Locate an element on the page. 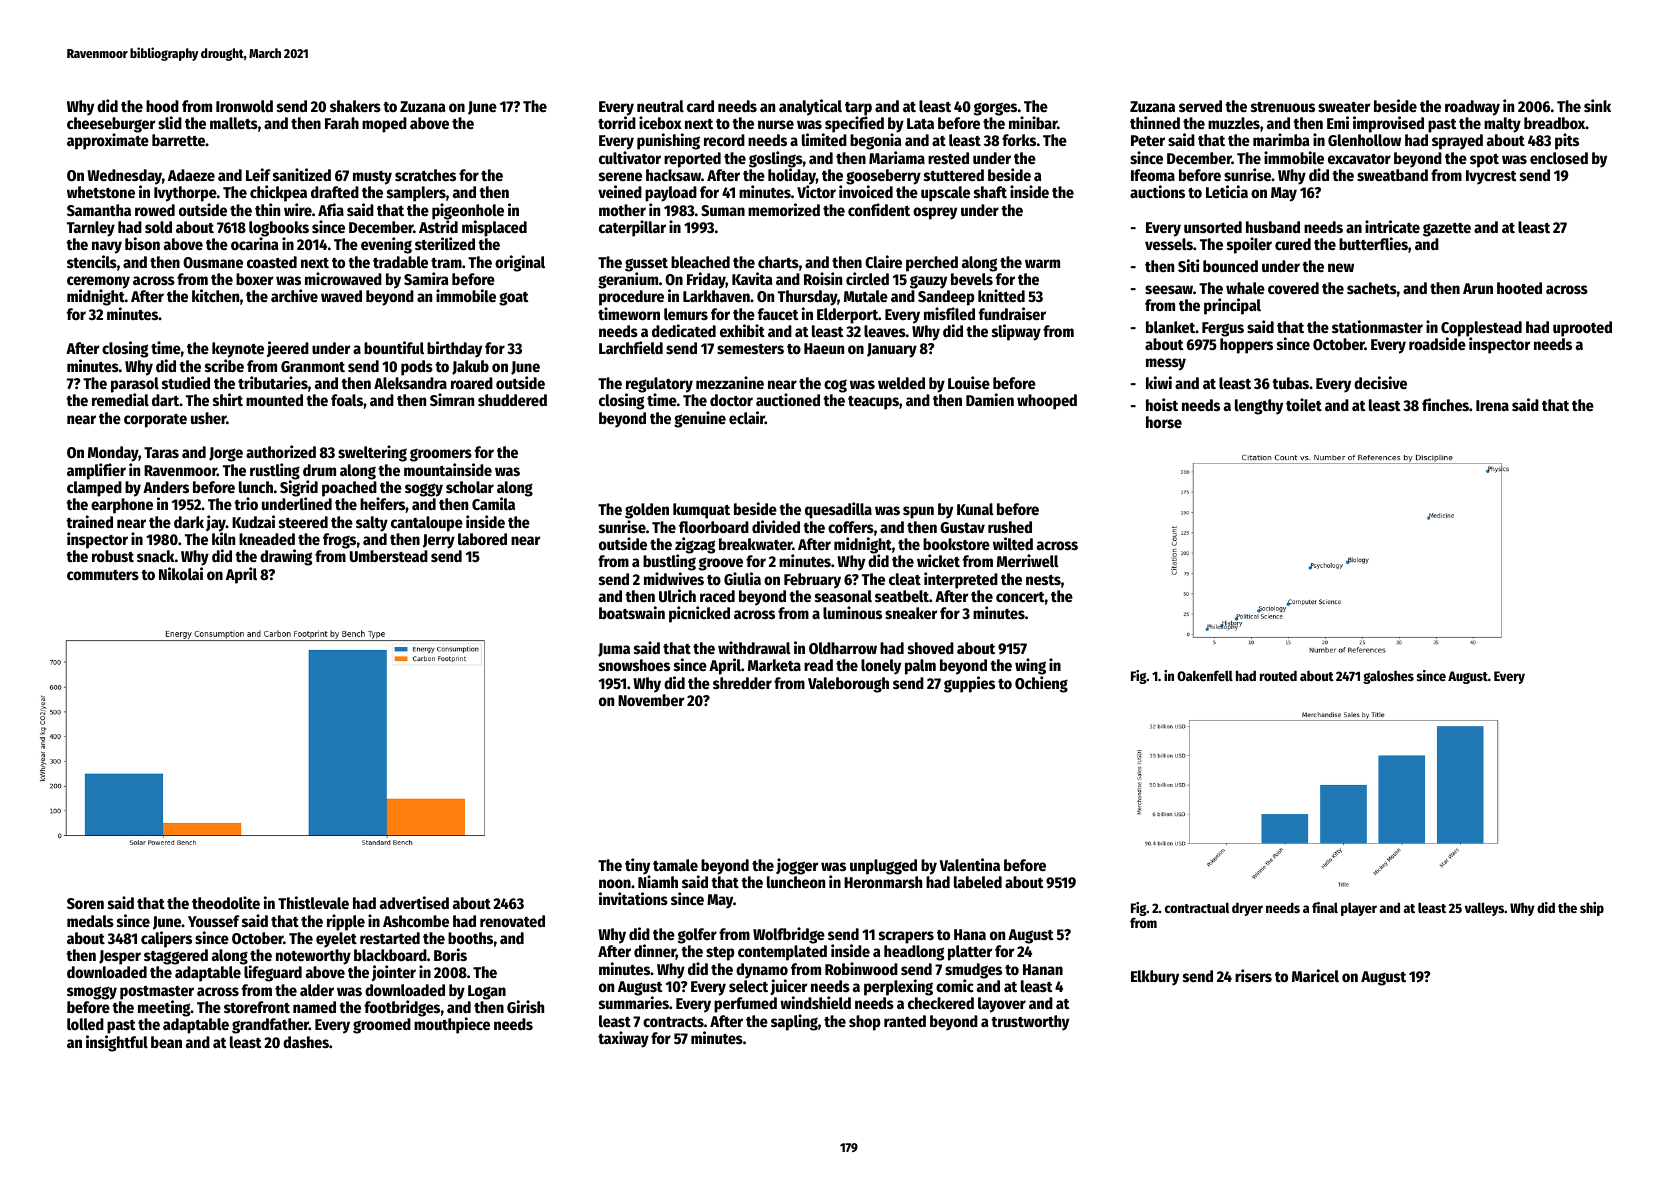 This document has height=1188, width=1680. butterflies is located at coordinates (1373, 244).
